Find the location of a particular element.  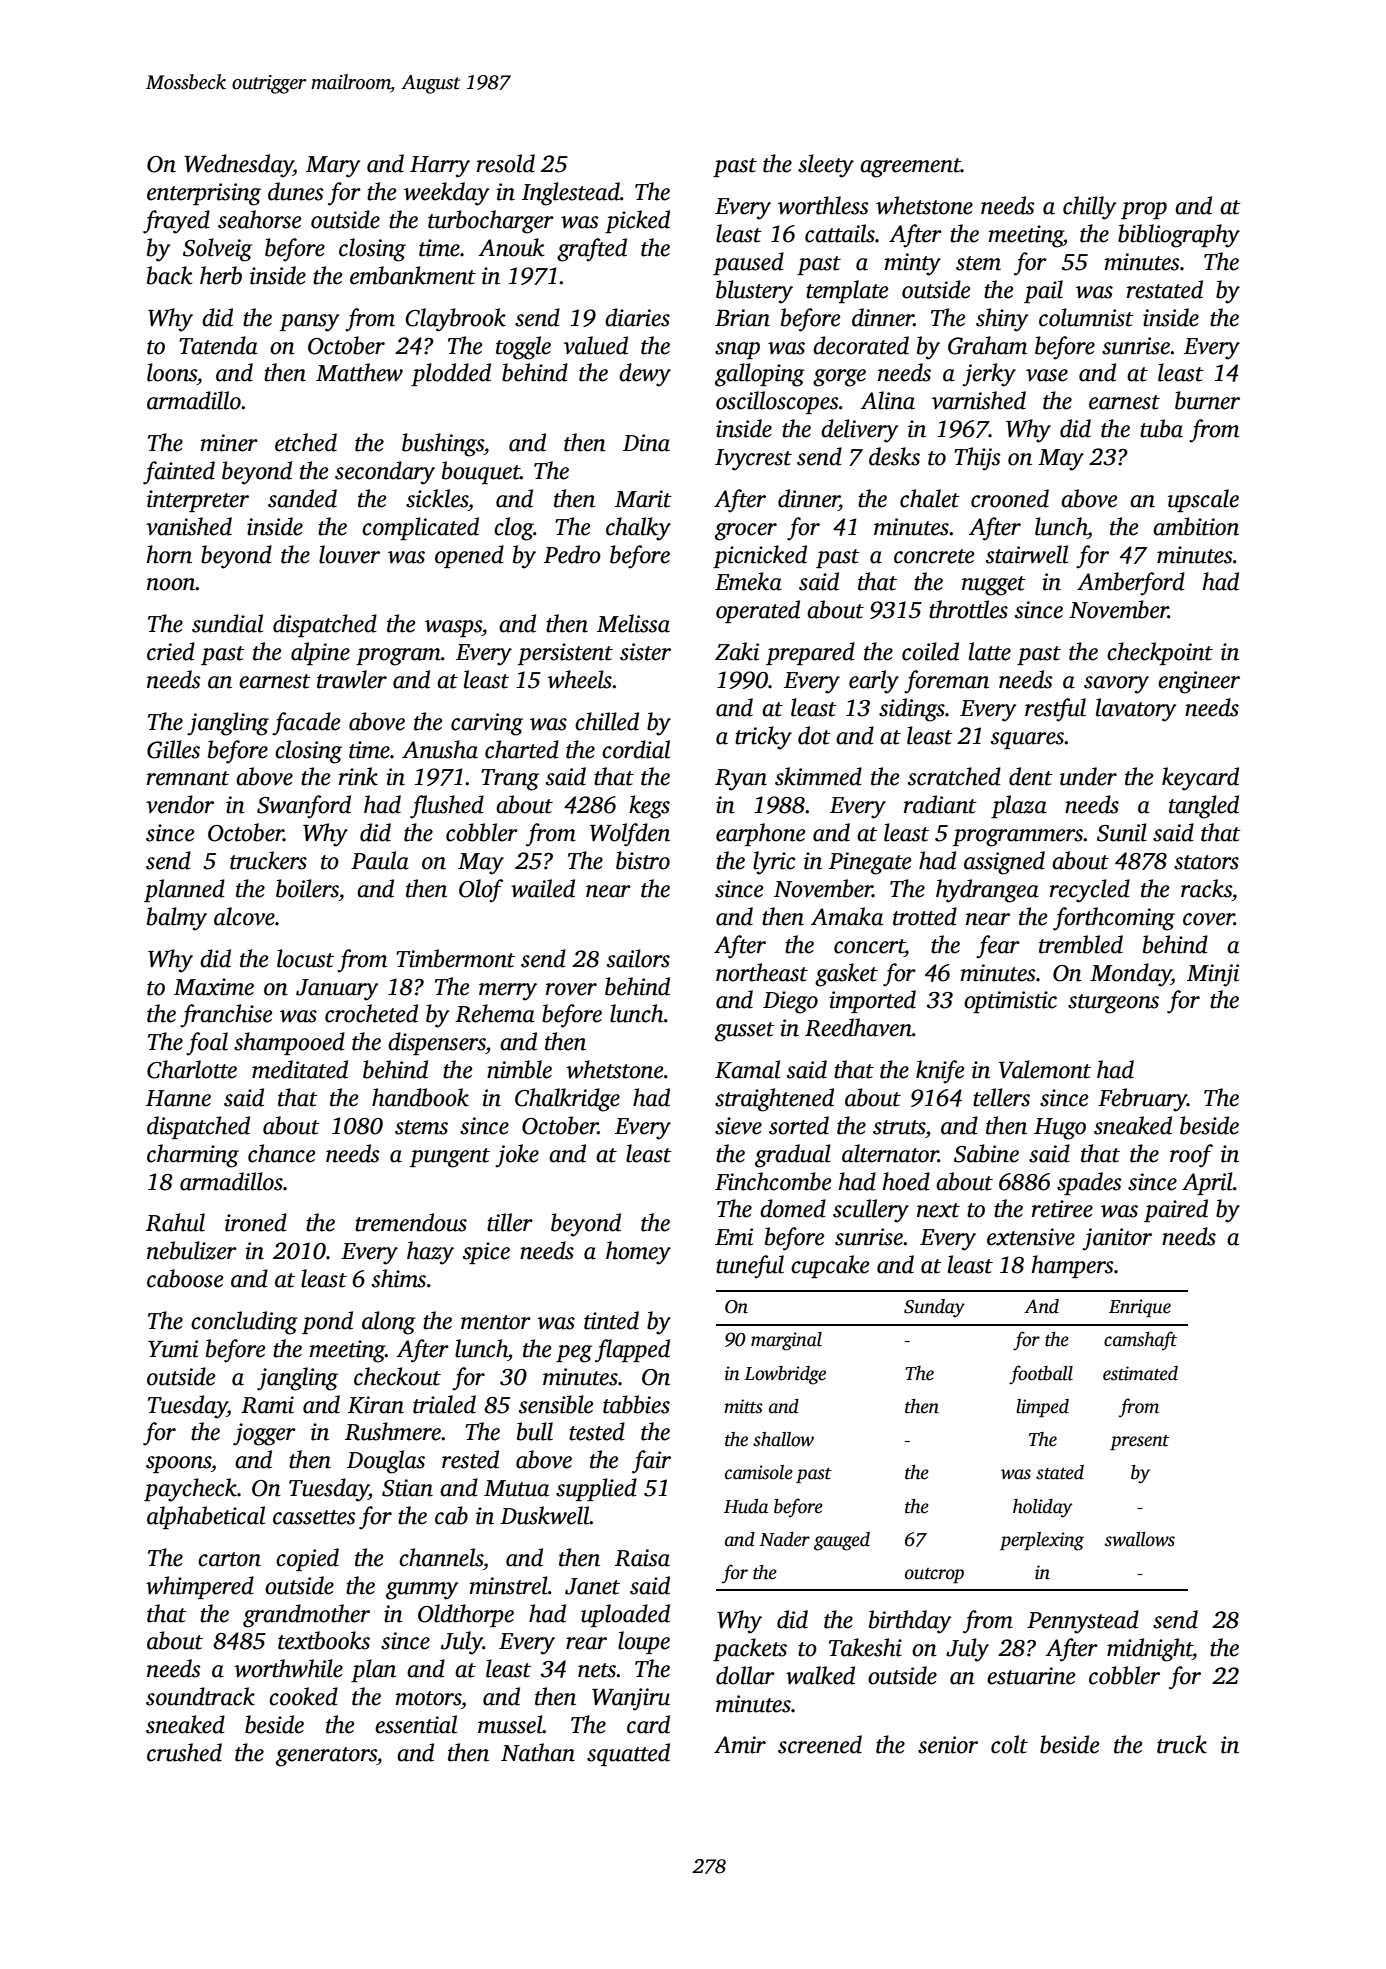

packets is located at coordinates (750, 1649).
